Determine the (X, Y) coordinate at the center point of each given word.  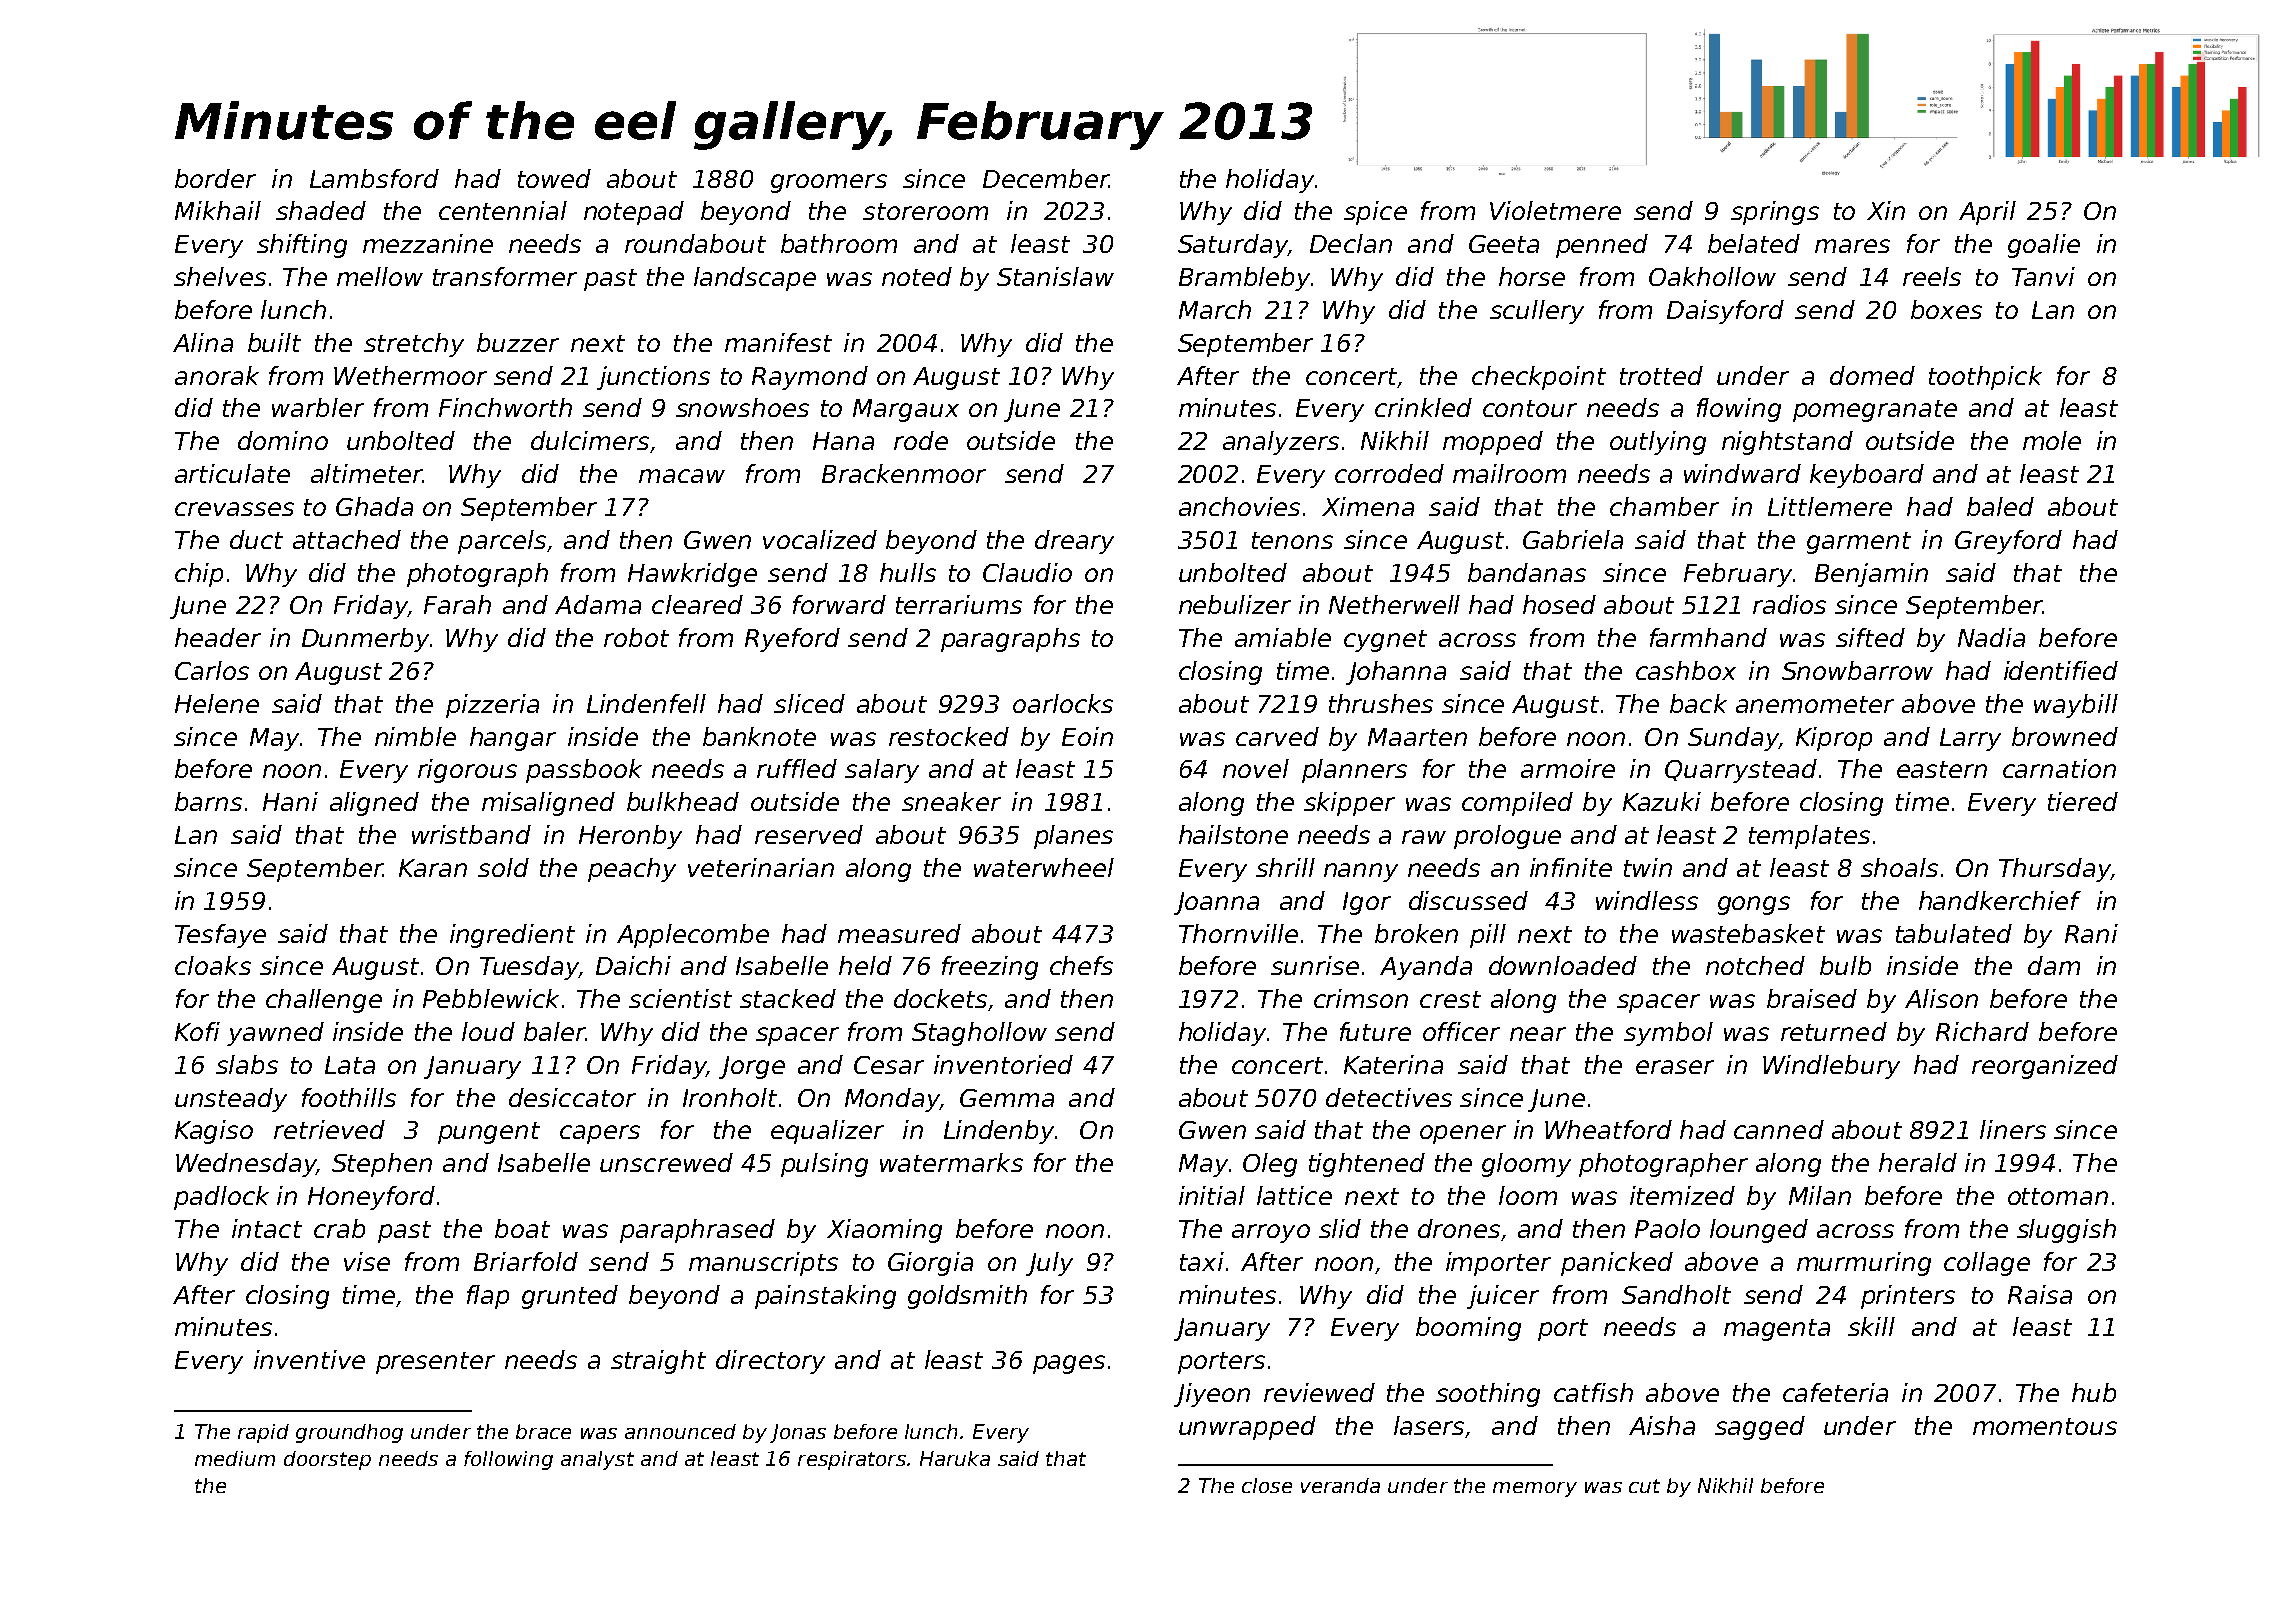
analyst (597, 1460)
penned (1602, 246)
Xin (1886, 210)
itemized (1682, 1195)
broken (1416, 933)
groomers (829, 183)
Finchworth (505, 407)
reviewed (1319, 1392)
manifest (778, 342)
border (215, 178)
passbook (584, 771)
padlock (221, 1198)
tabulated (1954, 933)
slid (1340, 1228)
